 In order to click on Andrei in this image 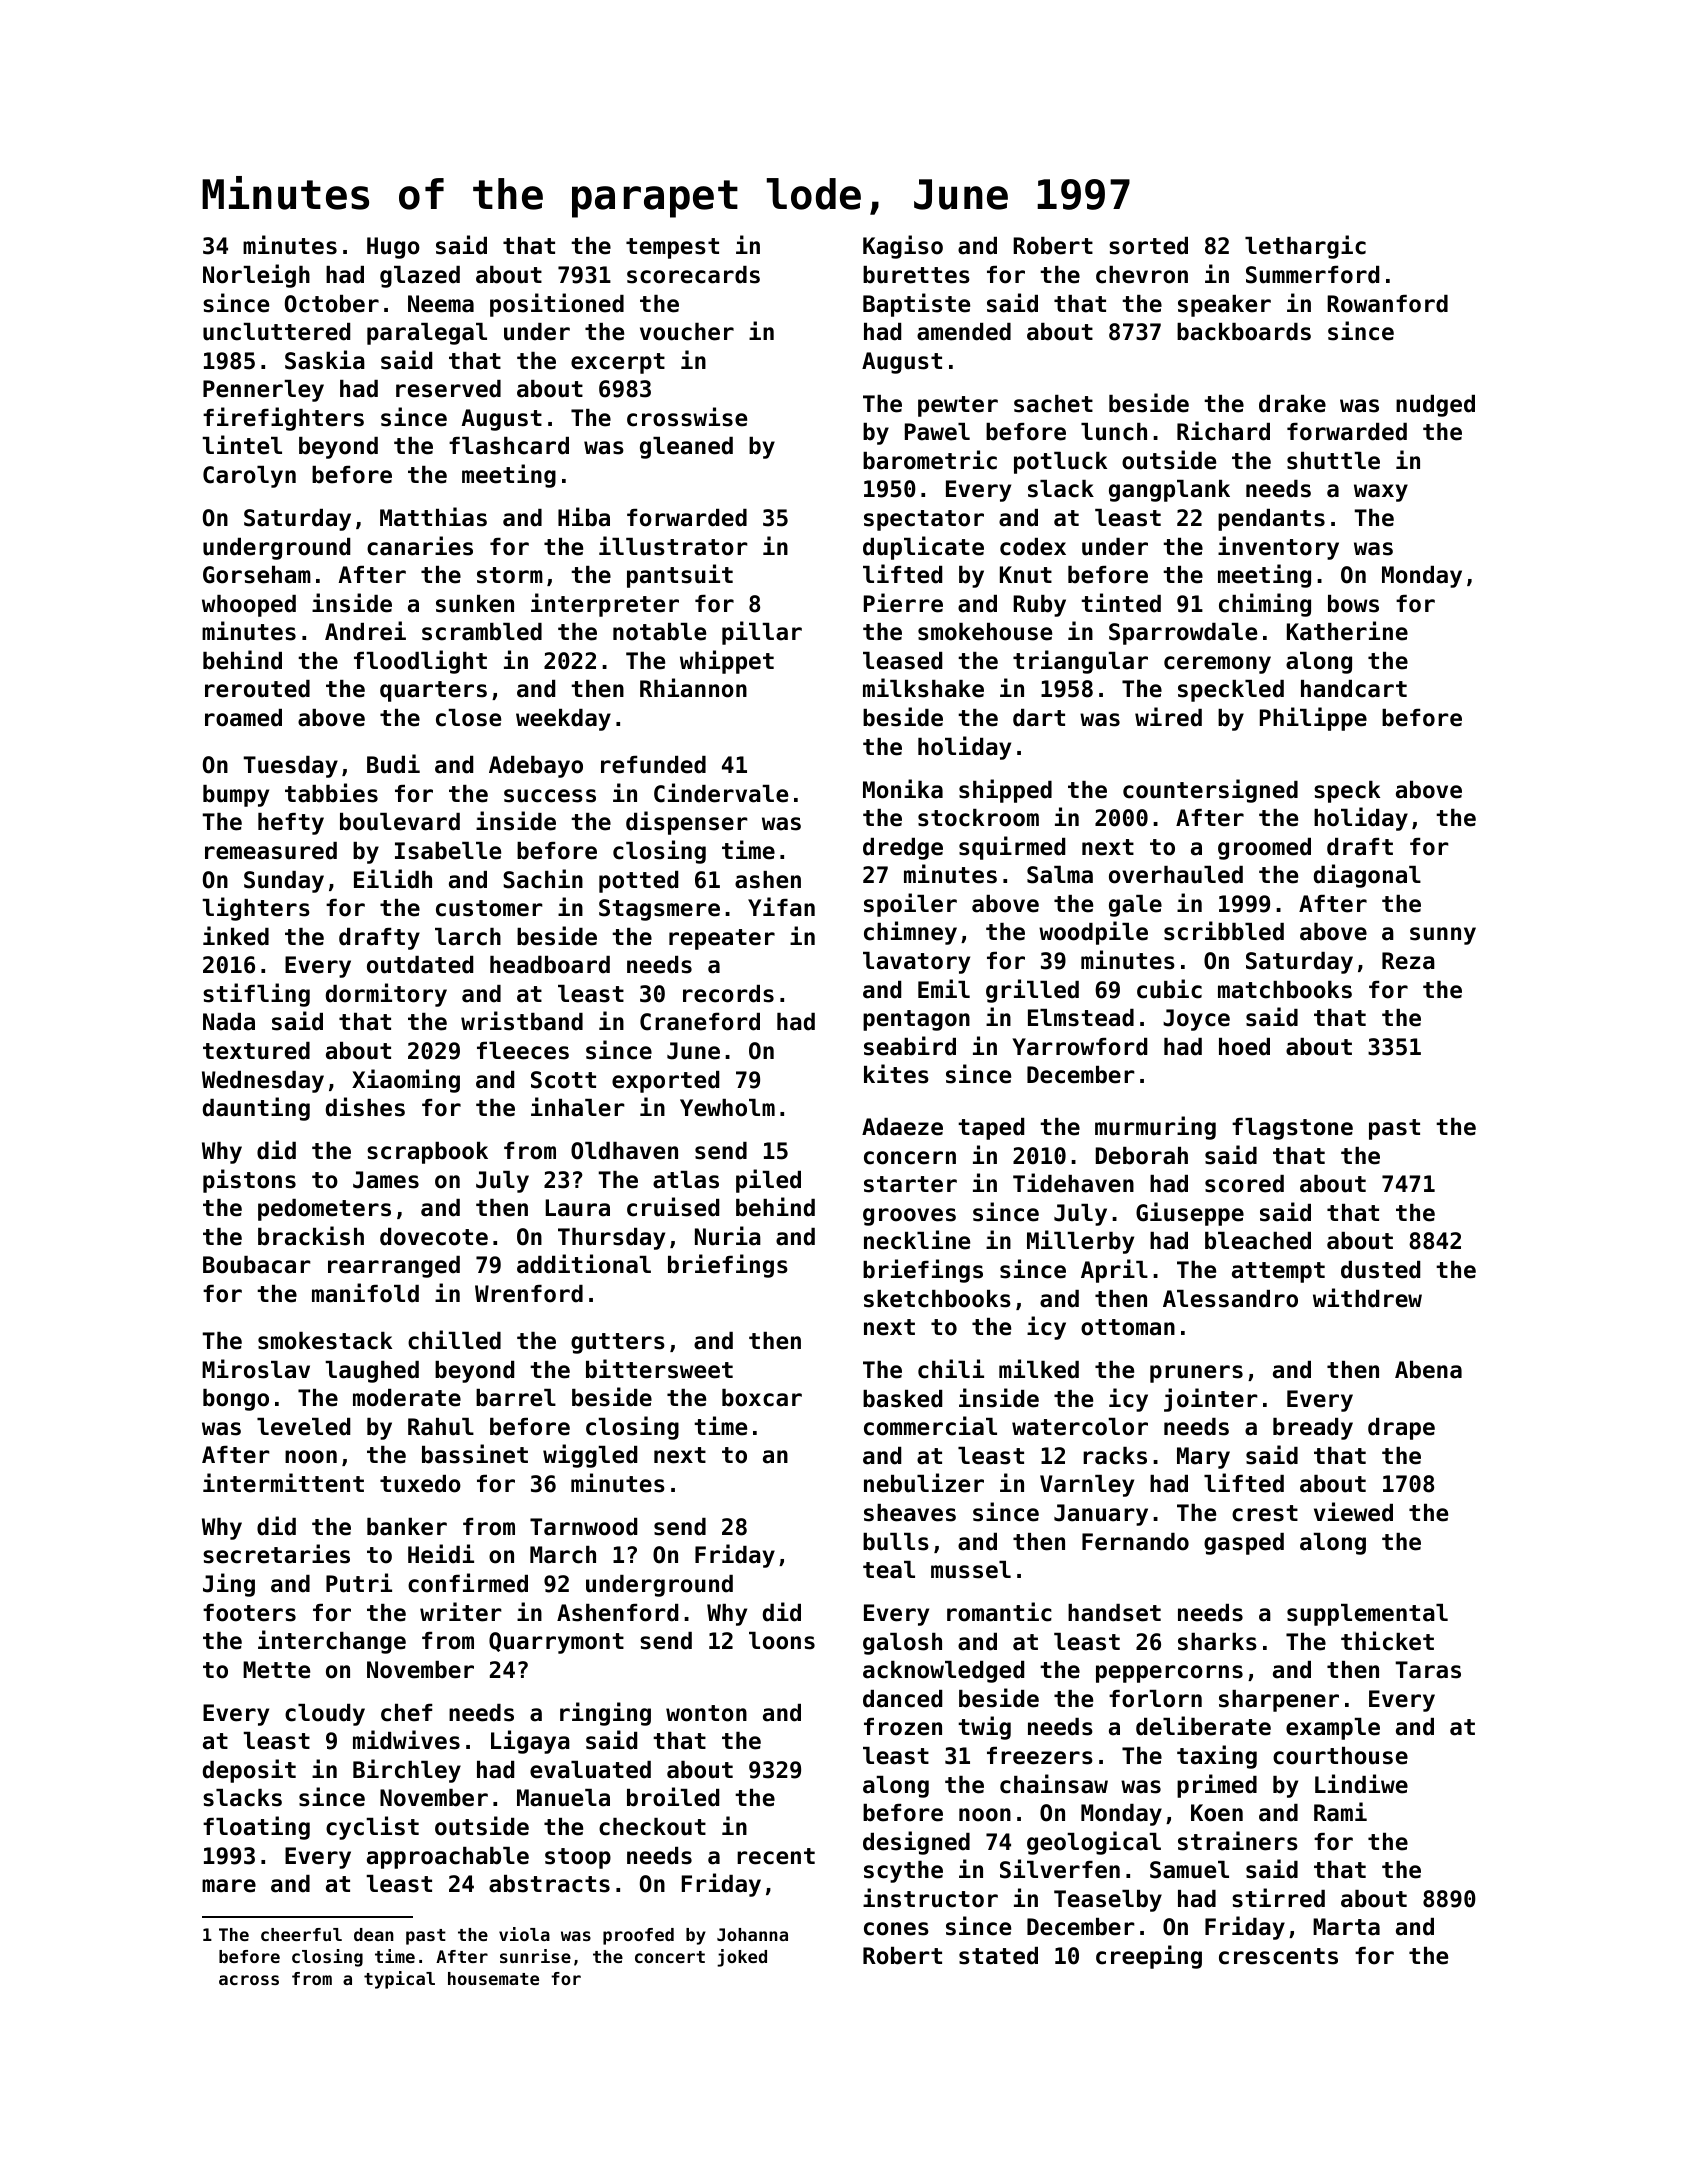, I will do `click(365, 631)`.
